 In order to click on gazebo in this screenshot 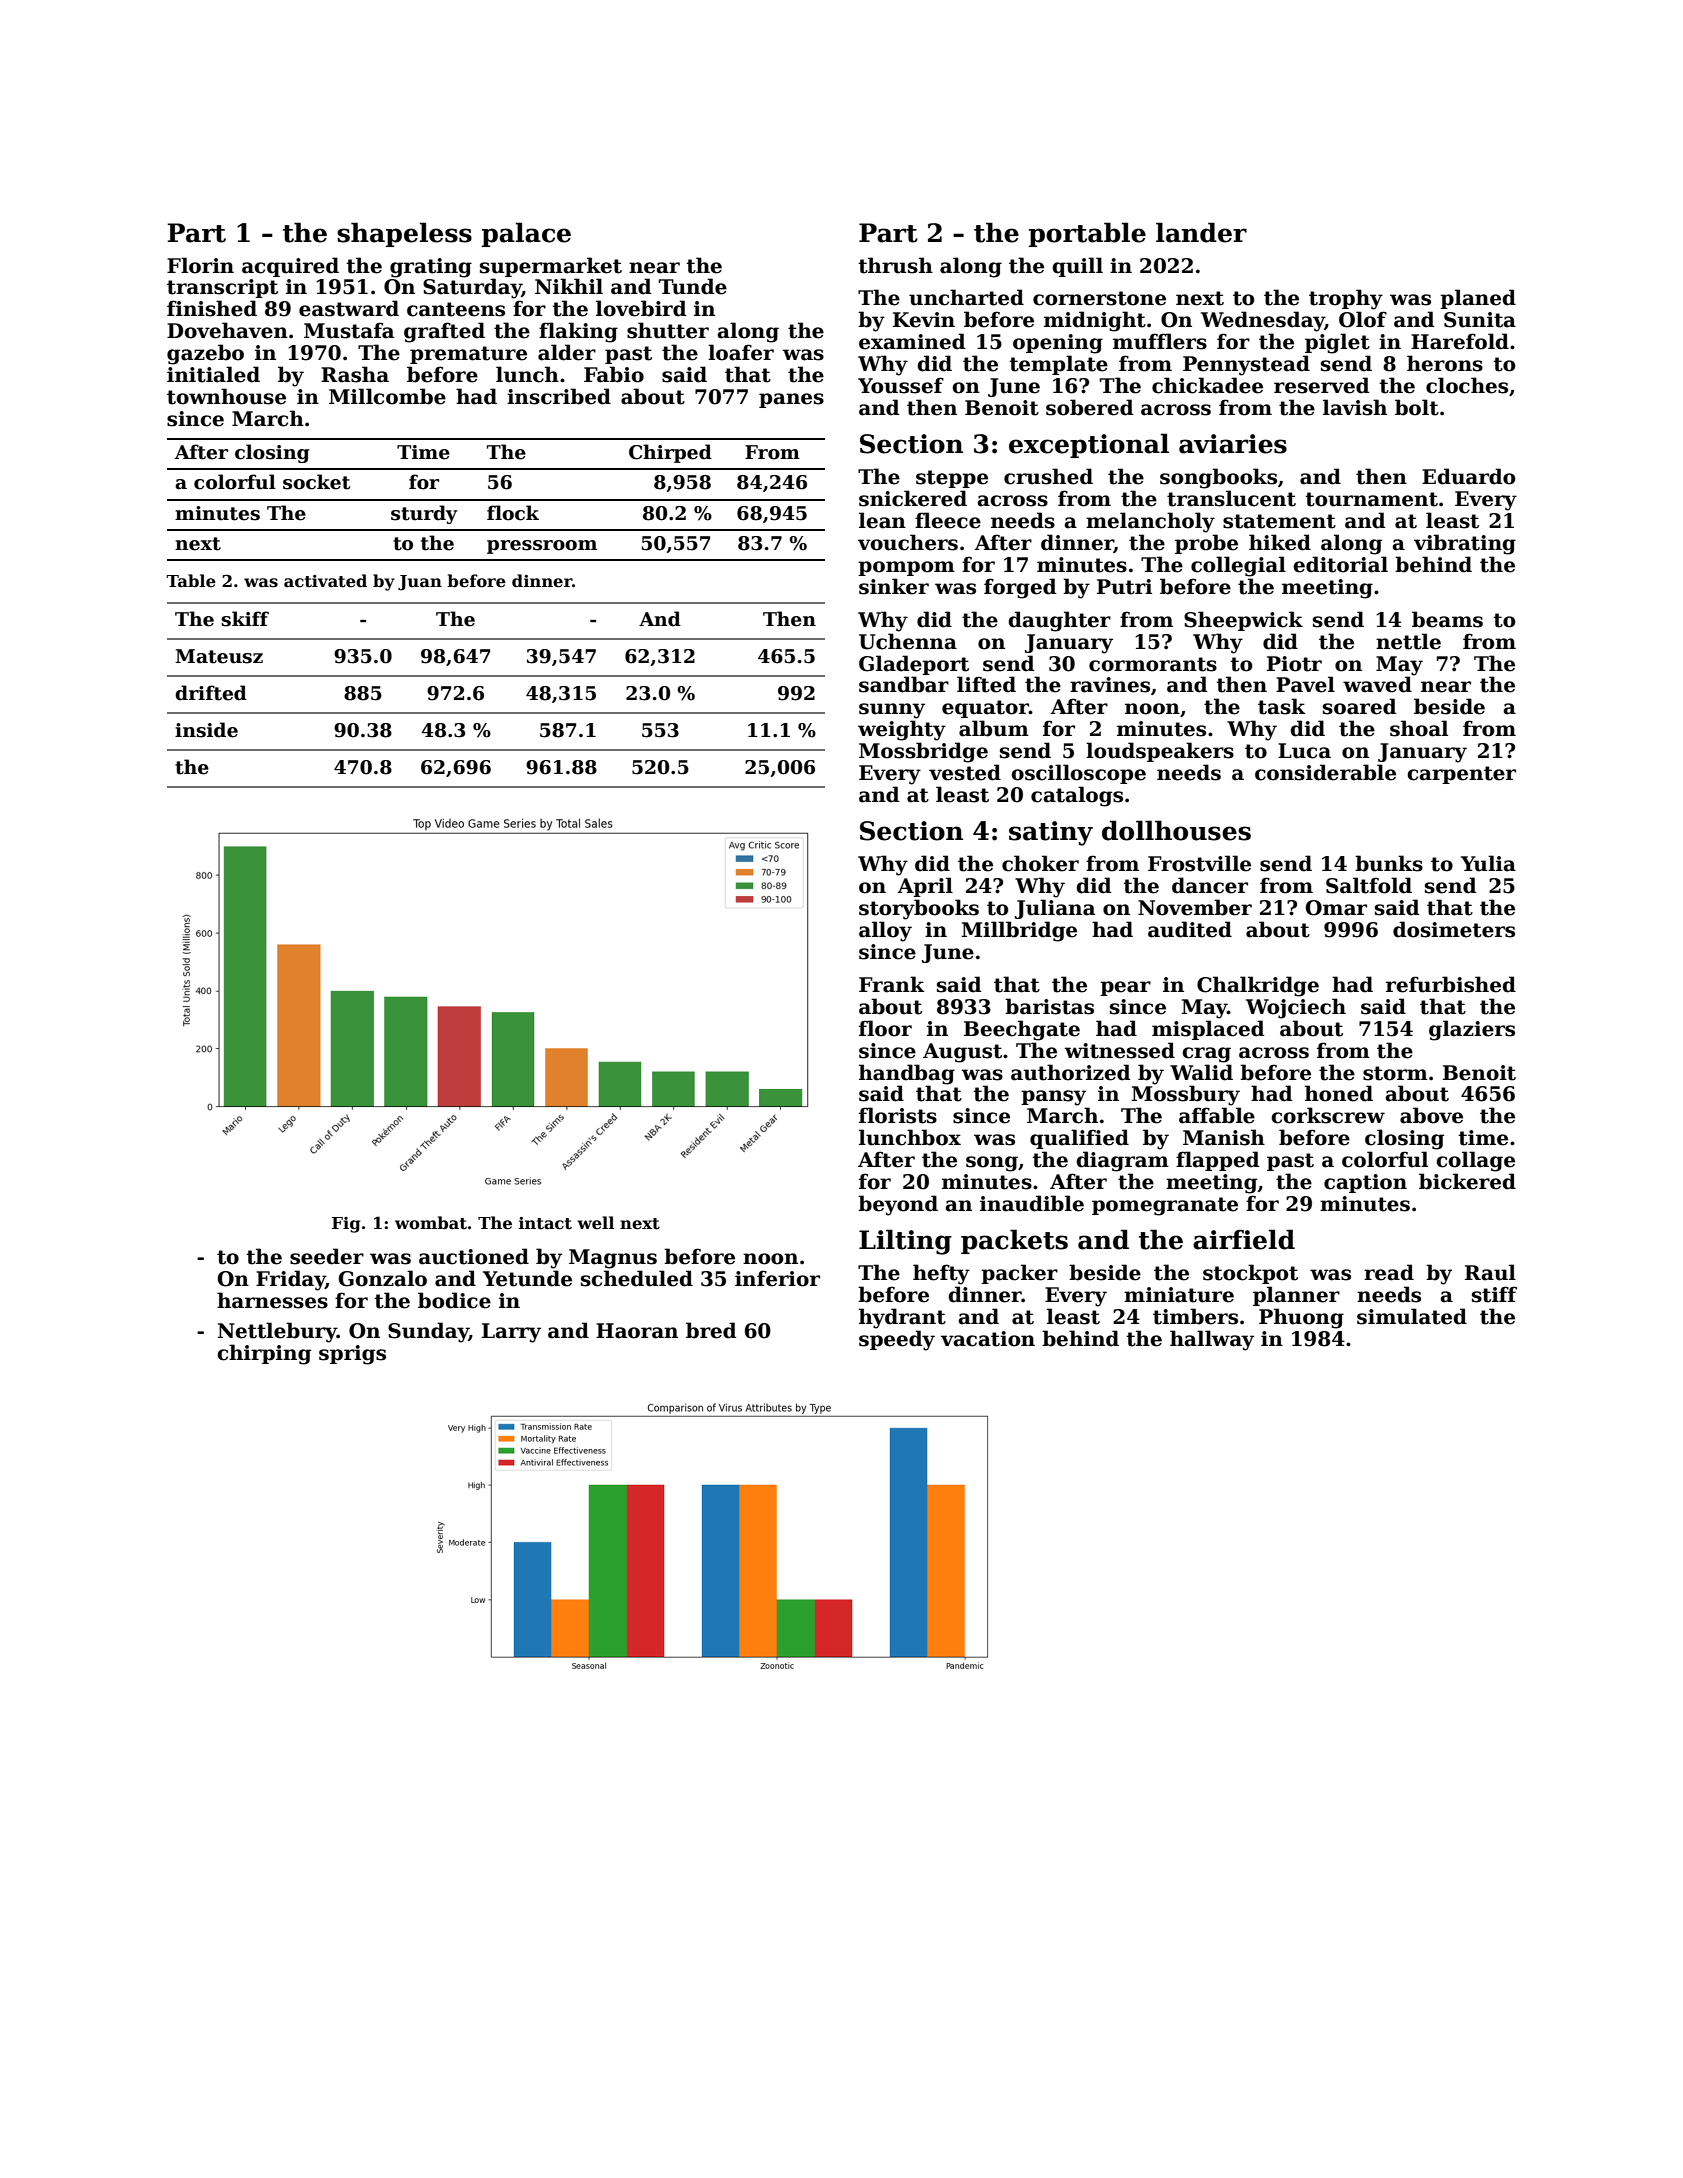, I will do `click(205, 354)`.
